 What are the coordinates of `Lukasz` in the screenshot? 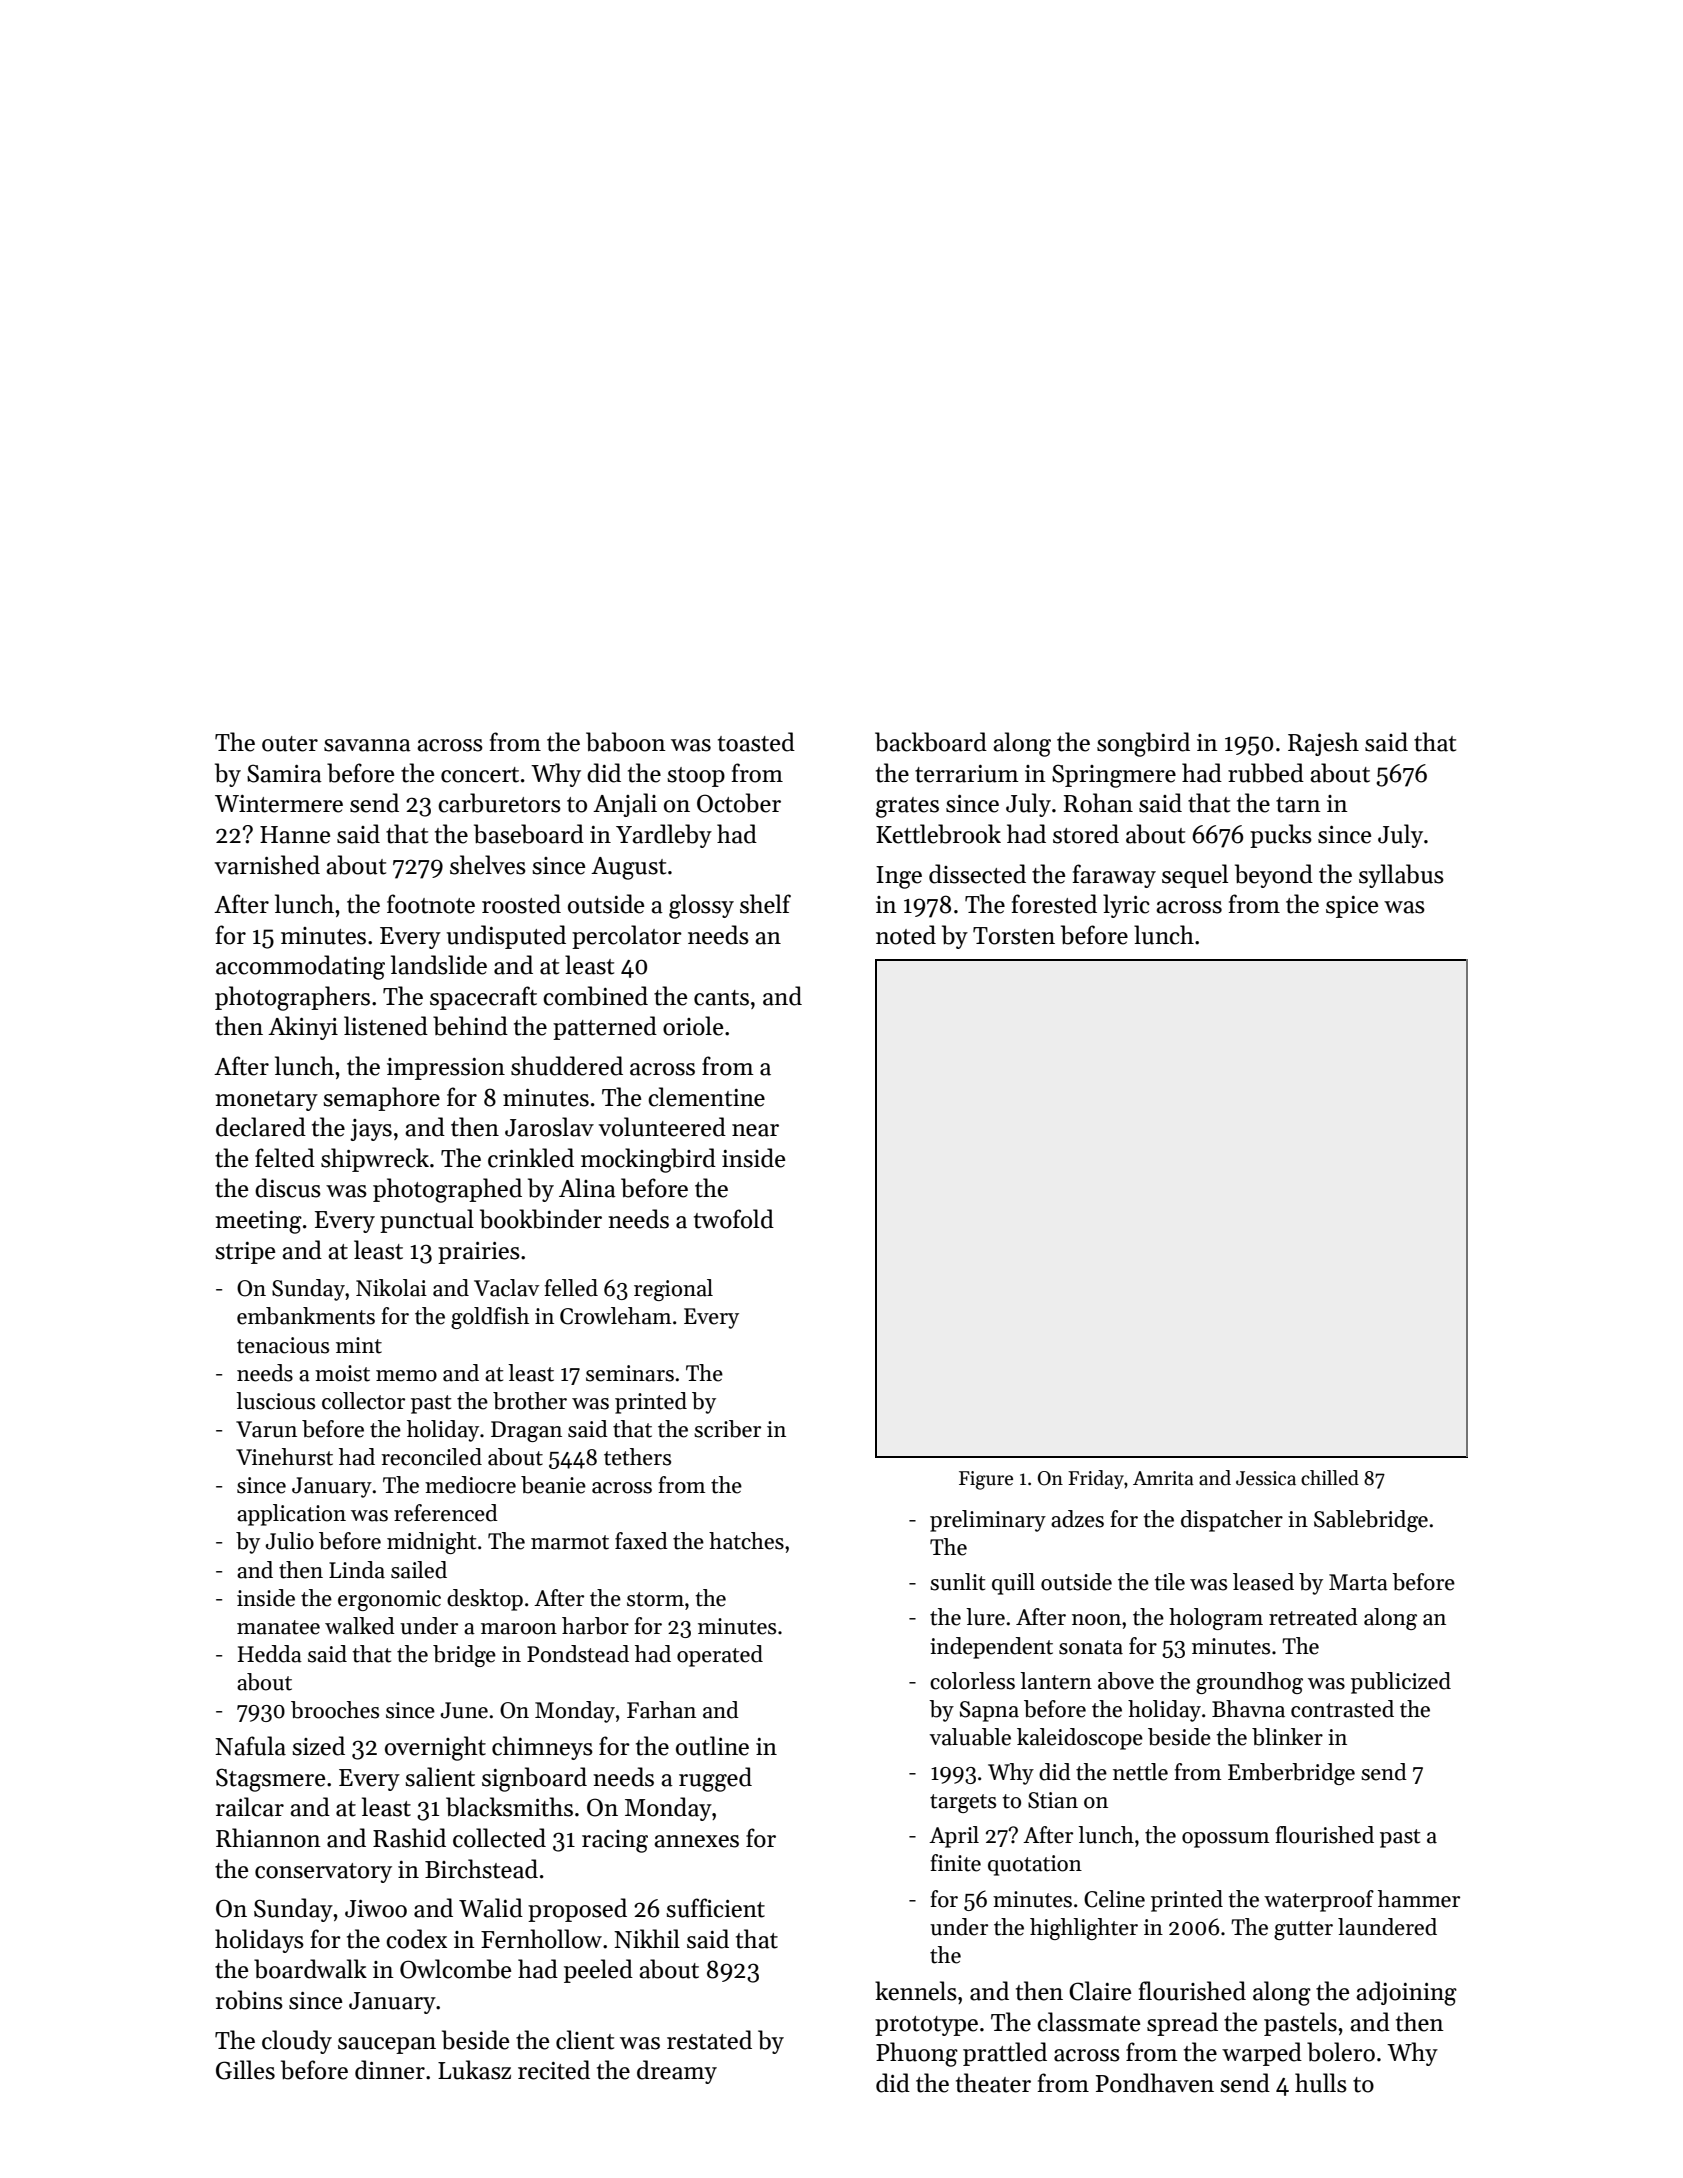 It's located at (474, 2070).
